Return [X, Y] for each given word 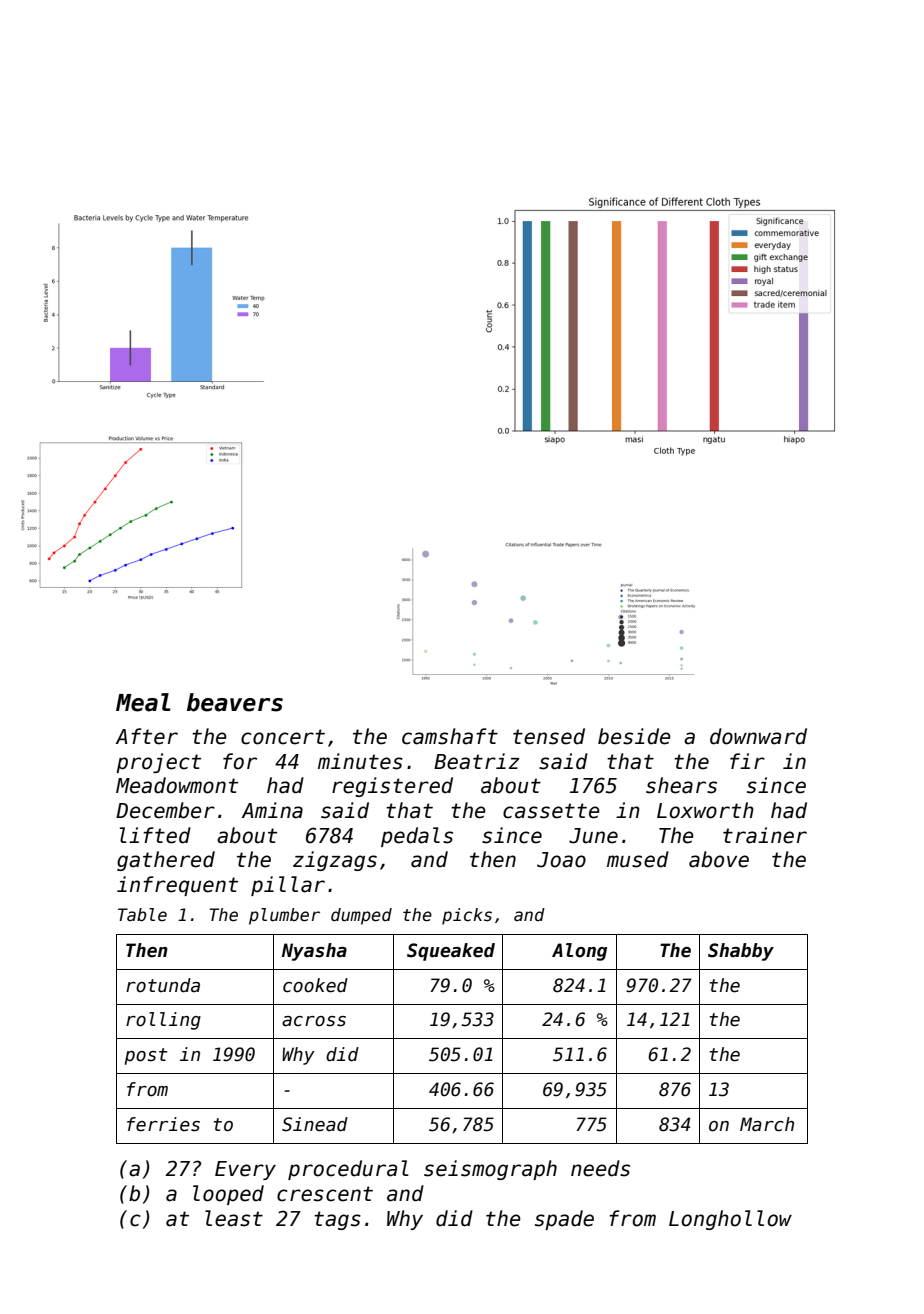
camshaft [450, 736]
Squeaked [451, 952]
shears [681, 785]
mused [638, 859]
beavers [235, 702]
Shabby [741, 952]
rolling [163, 1021]
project [158, 763]
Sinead [315, 1124]
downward [758, 736]
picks [467, 916]
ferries [163, 1124]
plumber [284, 916]
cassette [551, 811]
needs [600, 1168]
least [234, 1218]
